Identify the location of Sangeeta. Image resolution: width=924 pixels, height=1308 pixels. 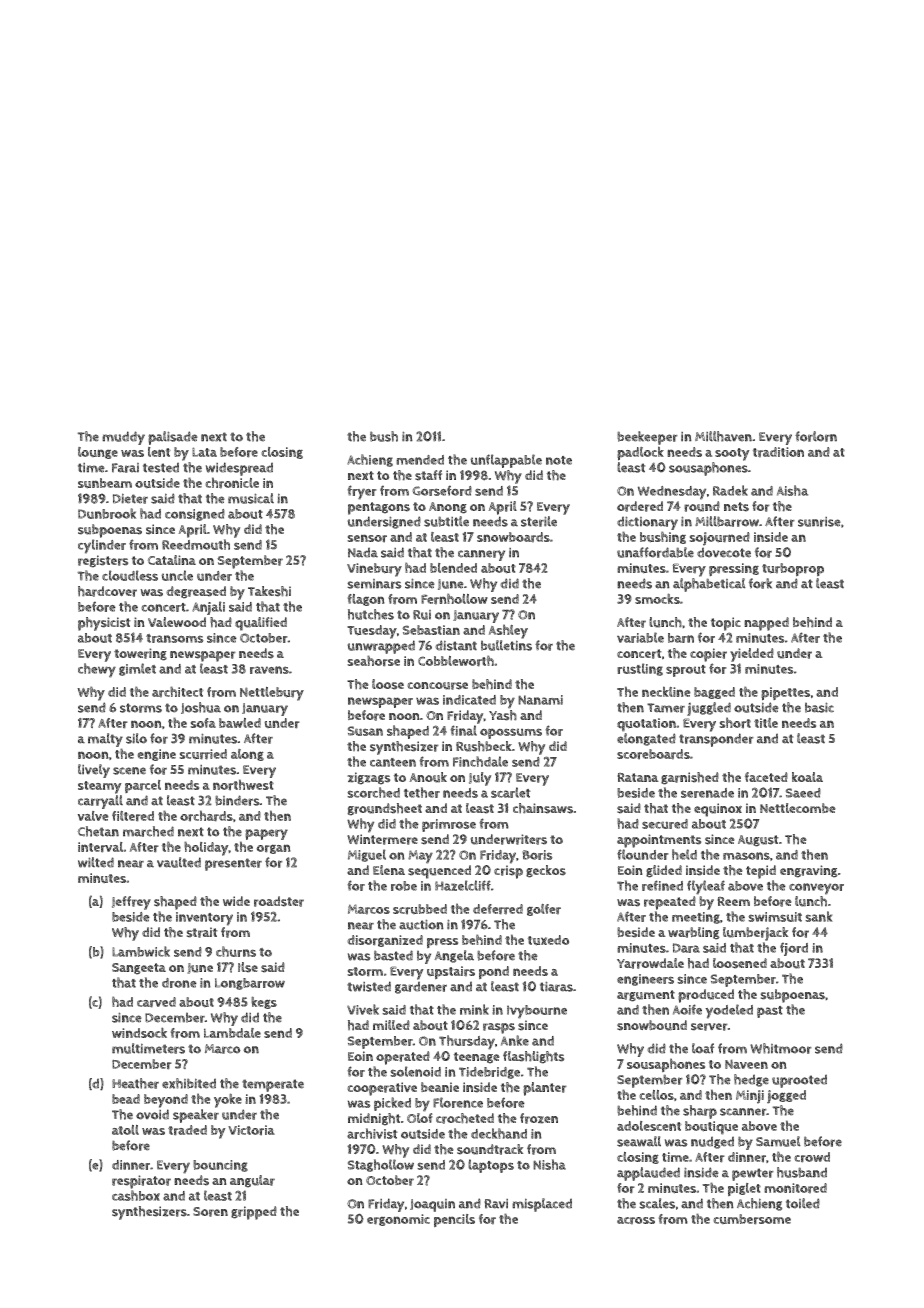
(139, 969).
